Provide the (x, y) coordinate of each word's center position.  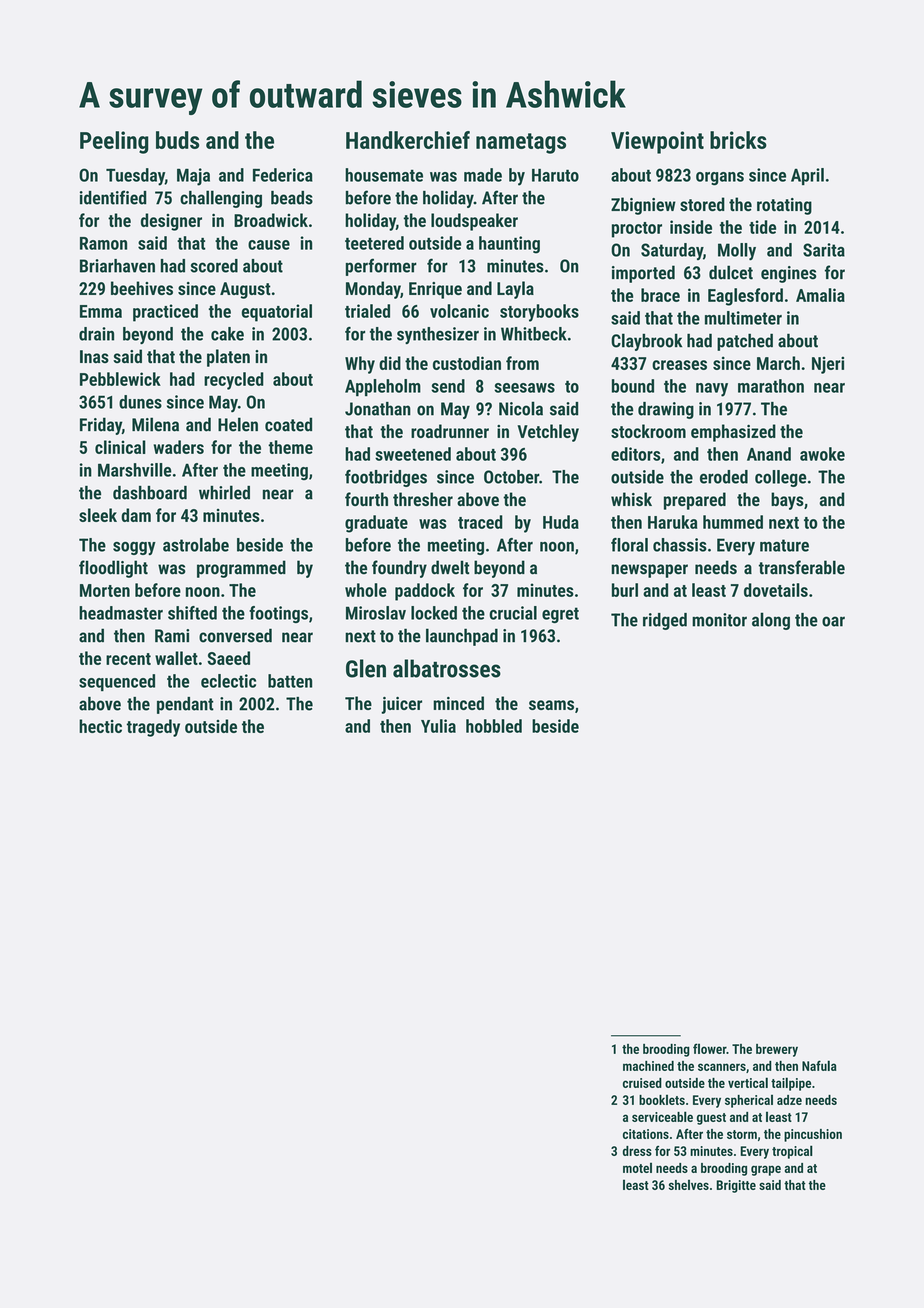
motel (637, 1168)
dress (637, 1151)
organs (720, 179)
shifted (192, 613)
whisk (631, 499)
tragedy (153, 728)
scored (214, 266)
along (771, 621)
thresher (423, 499)
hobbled (494, 726)
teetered (374, 243)
